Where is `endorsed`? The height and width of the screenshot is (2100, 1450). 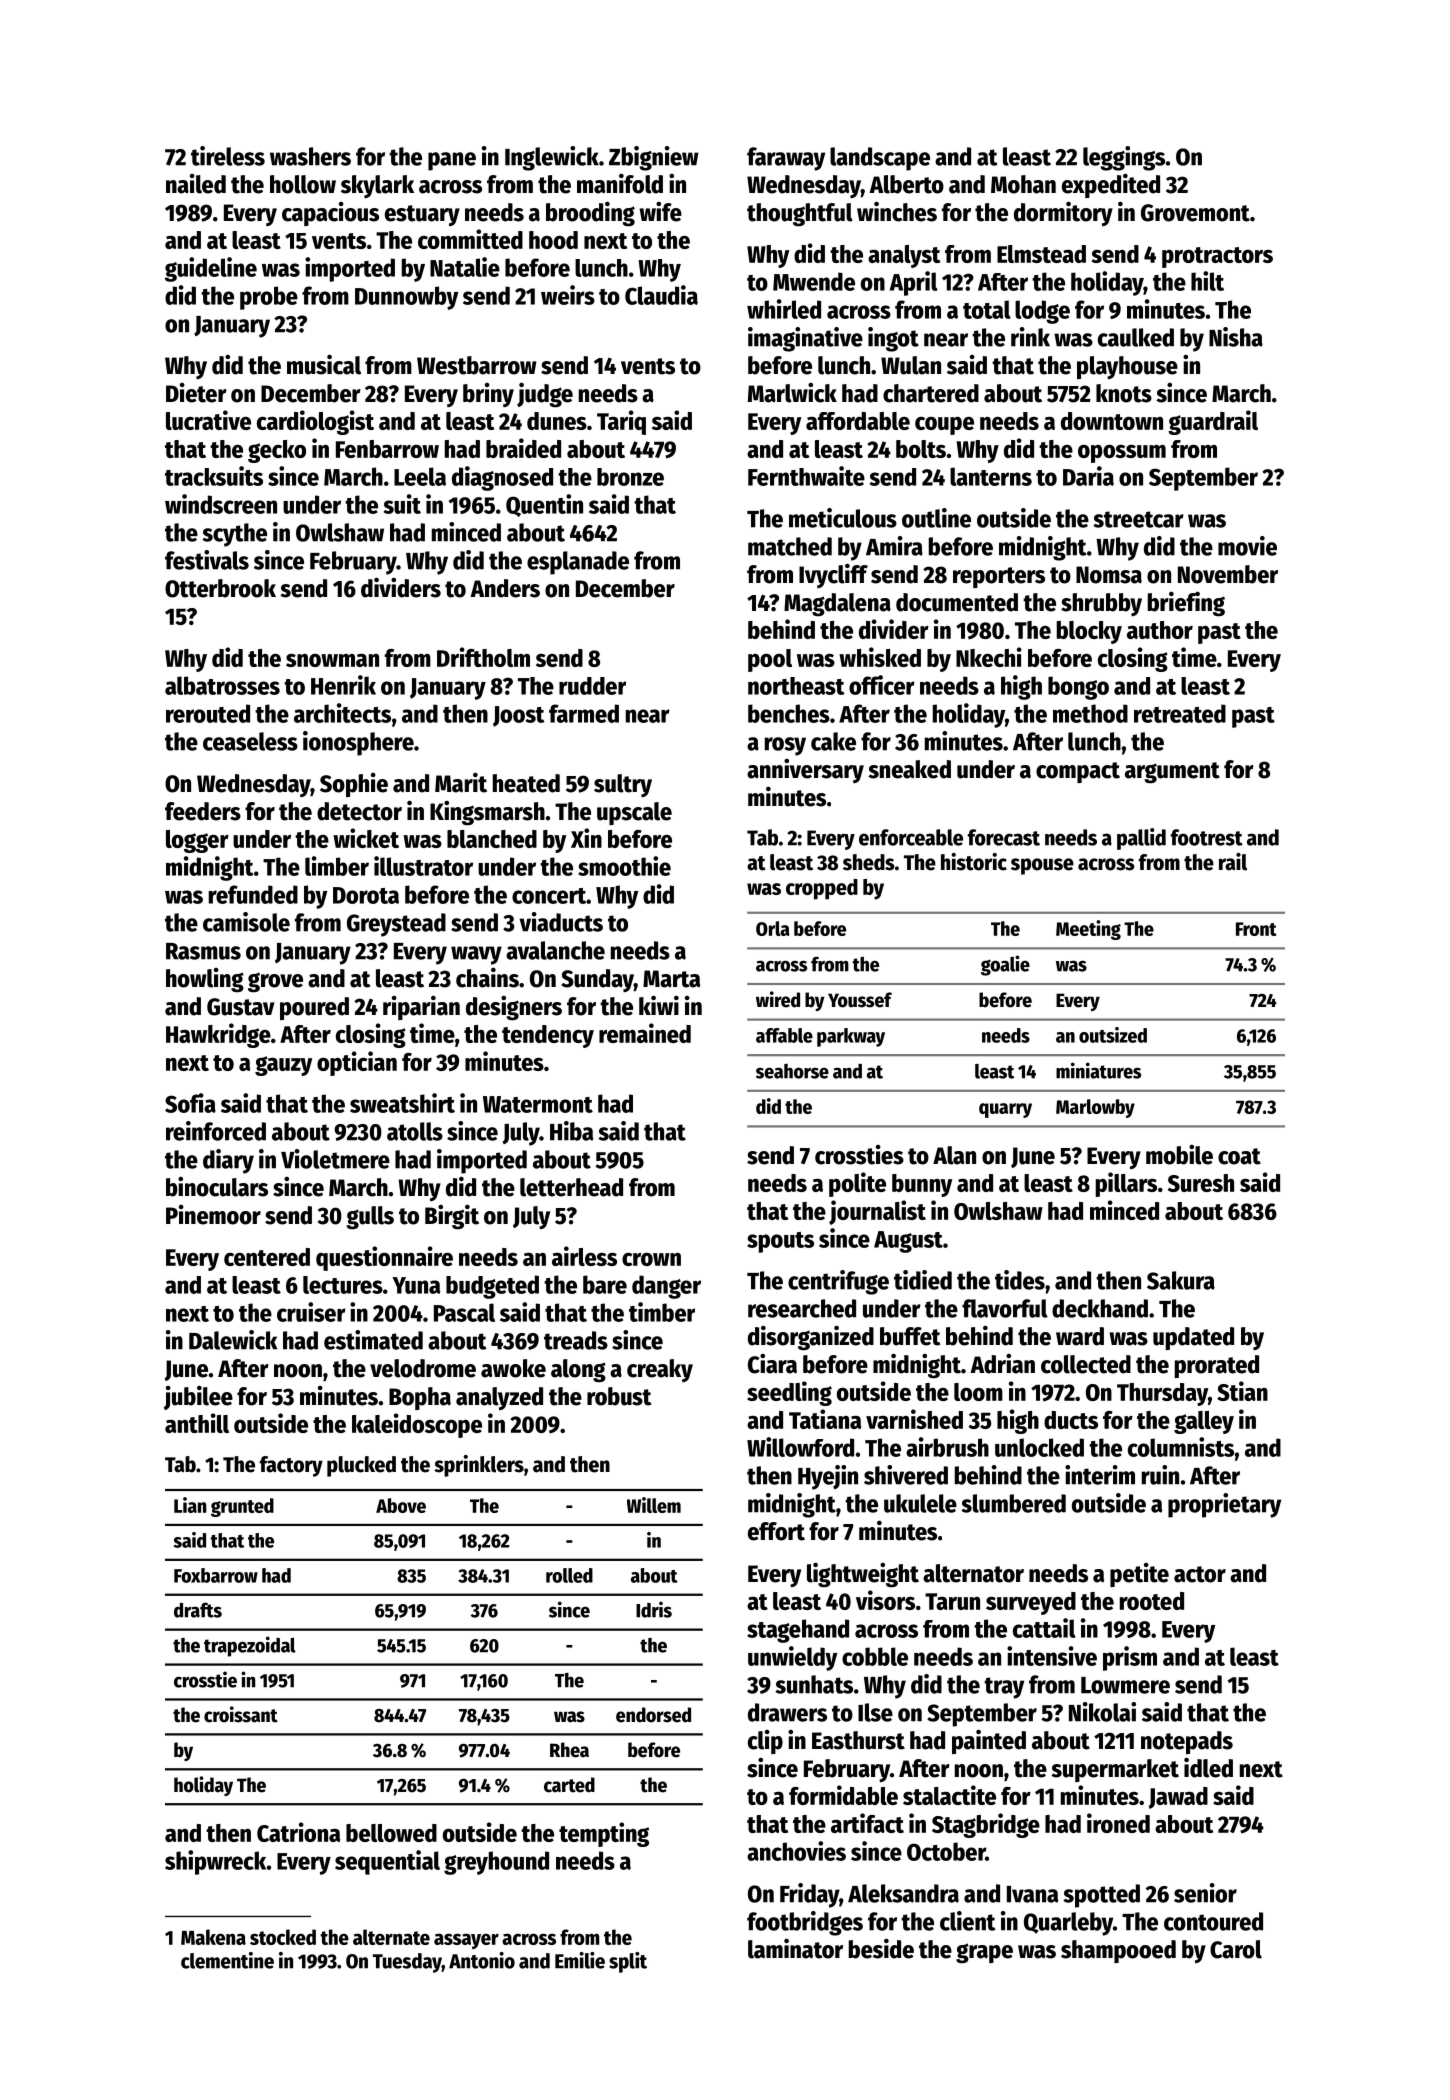
endorsed is located at coordinates (653, 1715).
